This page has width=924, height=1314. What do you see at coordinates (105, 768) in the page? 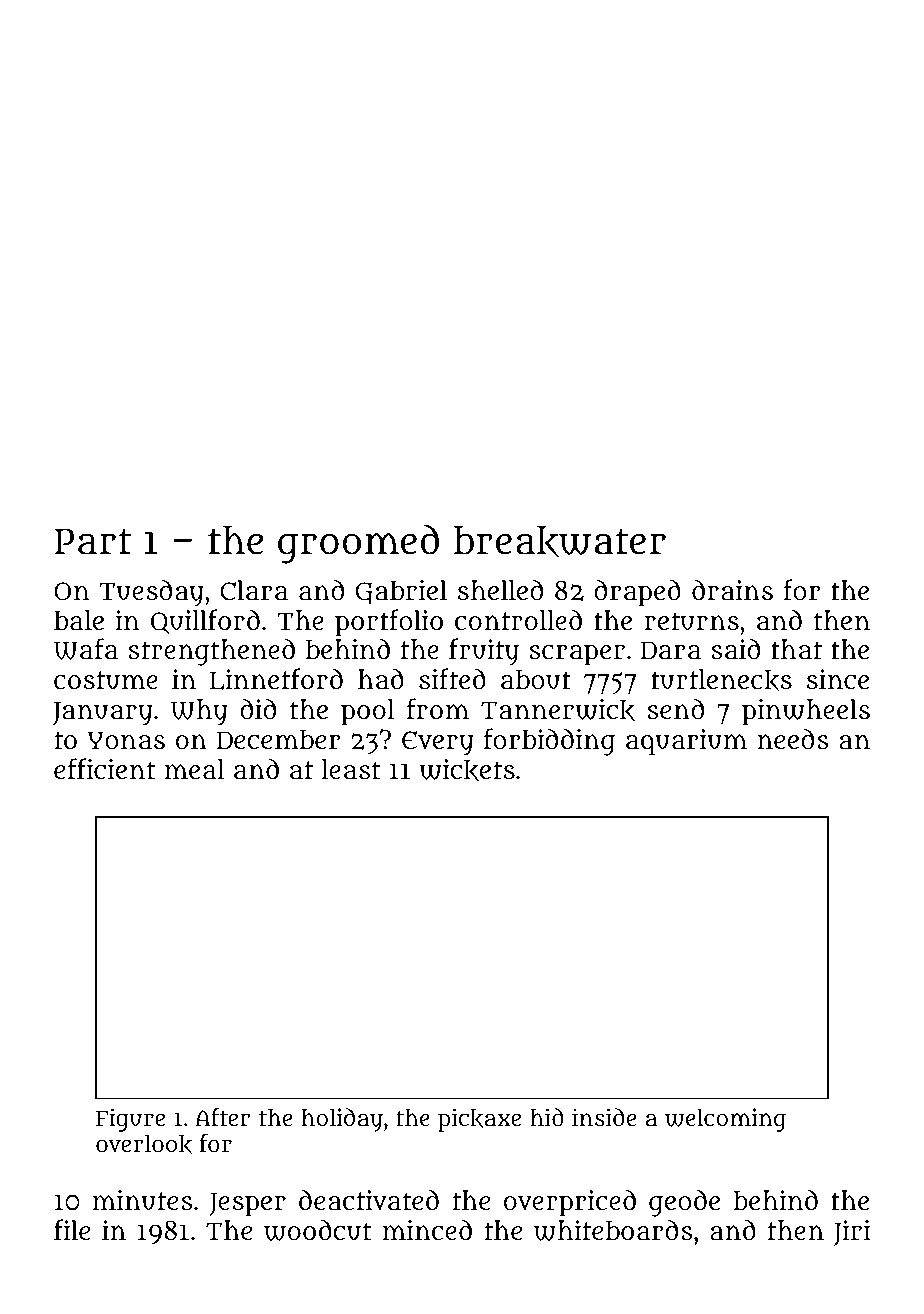
I see `efficient` at bounding box center [105, 768].
